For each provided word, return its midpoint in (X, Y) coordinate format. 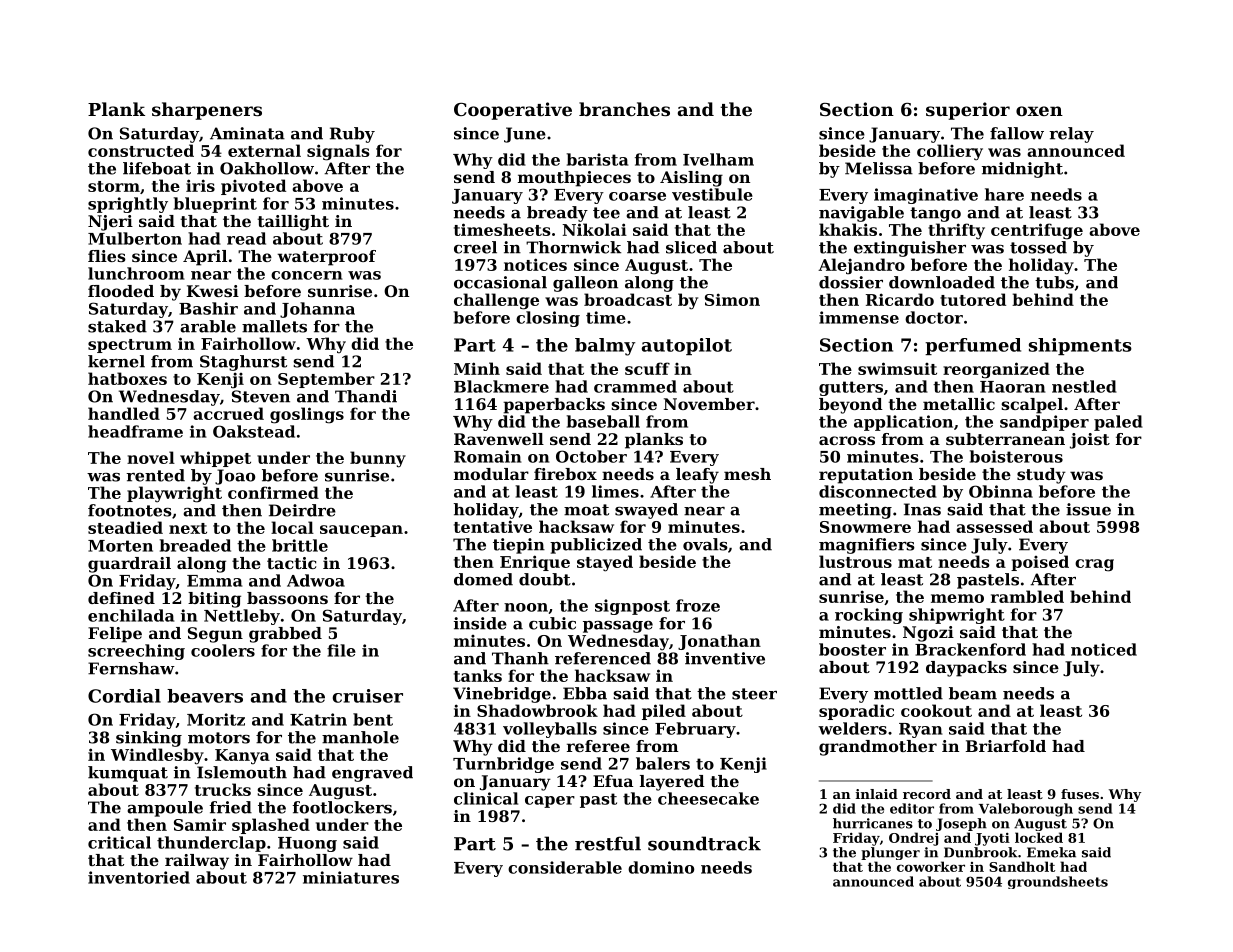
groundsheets (1058, 882)
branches (624, 109)
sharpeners (207, 111)
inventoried (139, 877)
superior (968, 111)
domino (661, 867)
